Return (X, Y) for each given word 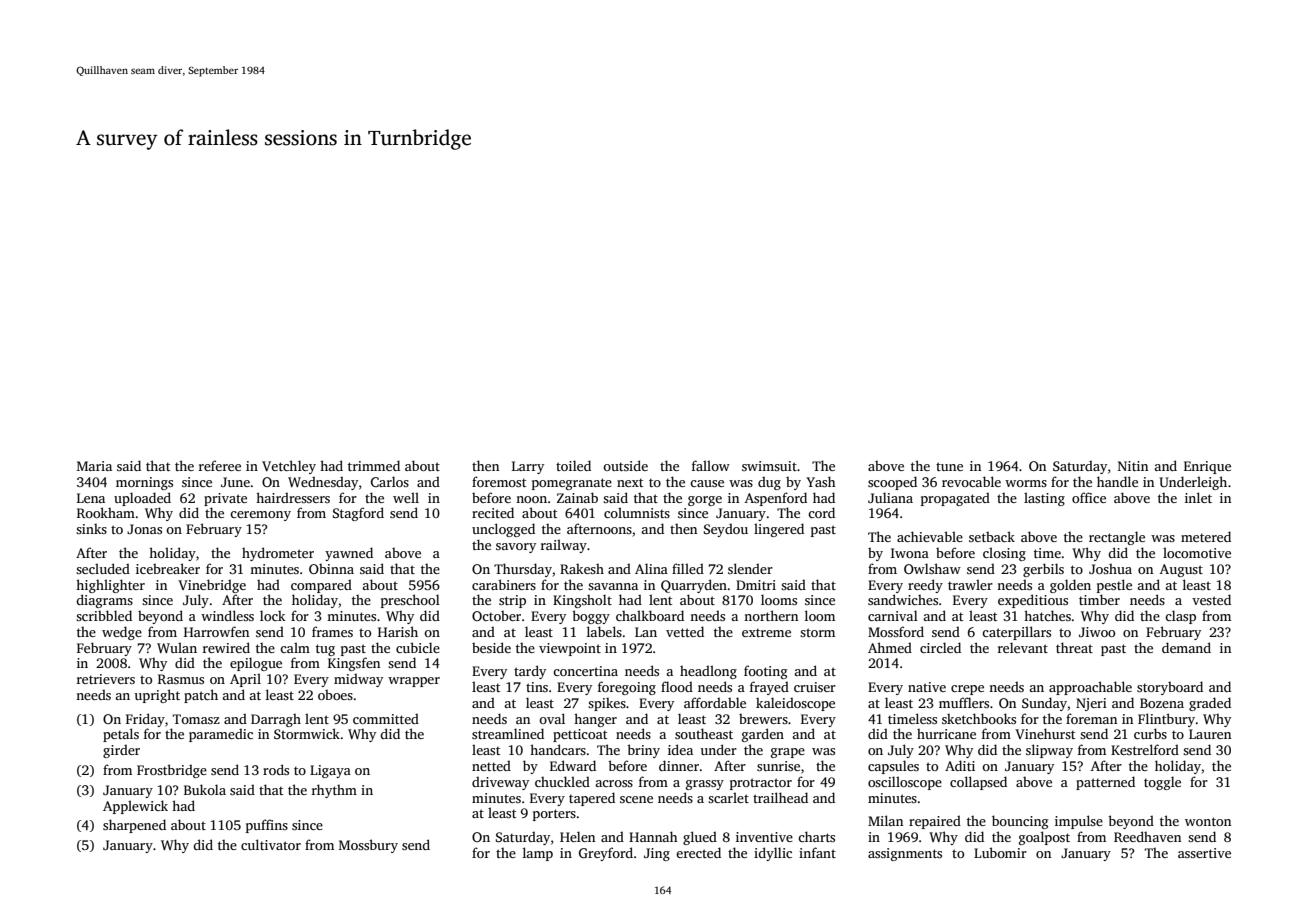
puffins (267, 826)
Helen (577, 836)
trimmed (374, 465)
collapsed (978, 783)
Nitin (1133, 466)
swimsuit (769, 466)
